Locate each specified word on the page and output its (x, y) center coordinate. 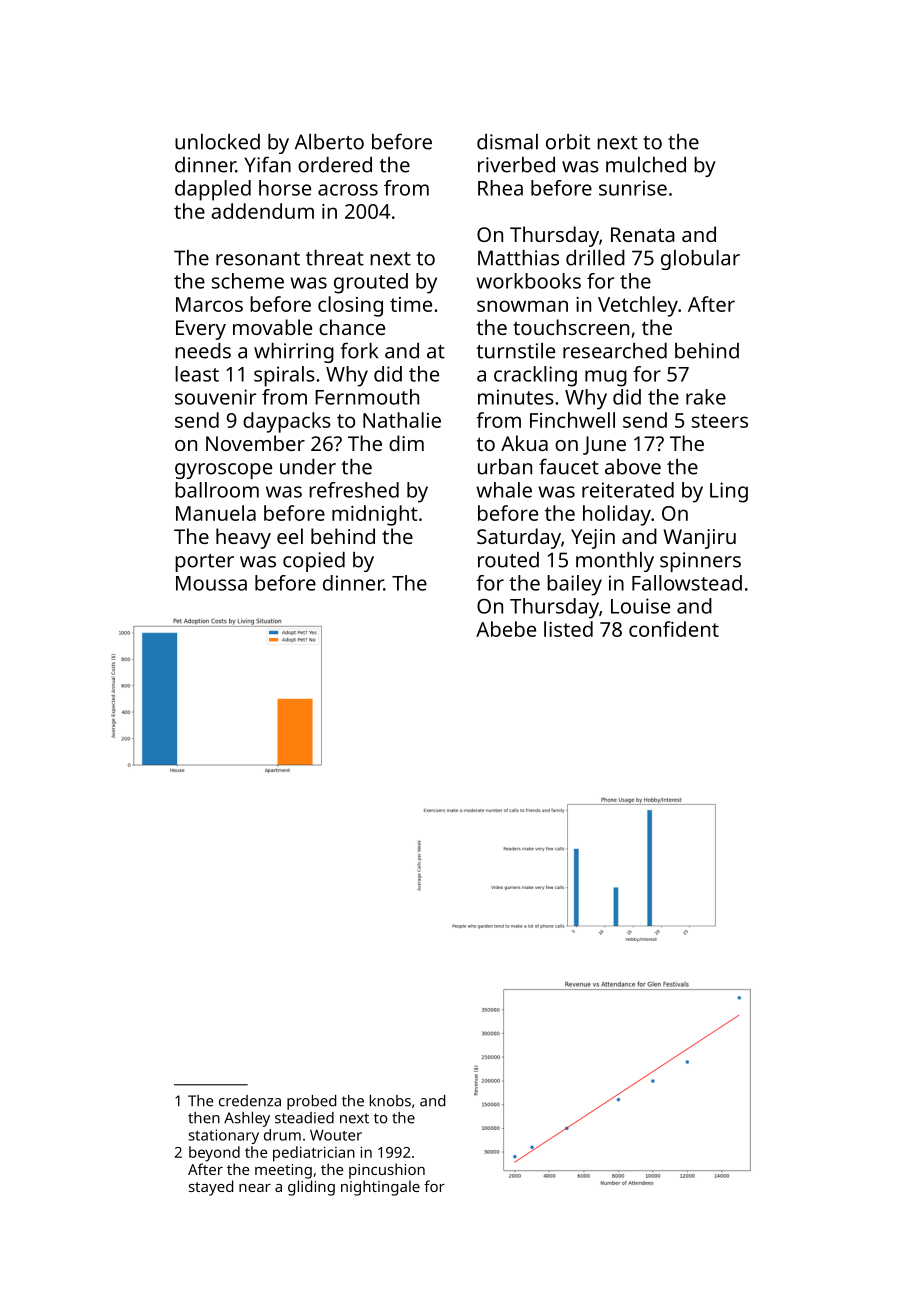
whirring (294, 353)
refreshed (354, 490)
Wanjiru (700, 539)
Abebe (506, 629)
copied (314, 562)
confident (674, 629)
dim (406, 443)
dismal (507, 142)
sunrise (633, 188)
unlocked (217, 142)
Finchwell (572, 420)
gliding (311, 1188)
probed (311, 1102)
